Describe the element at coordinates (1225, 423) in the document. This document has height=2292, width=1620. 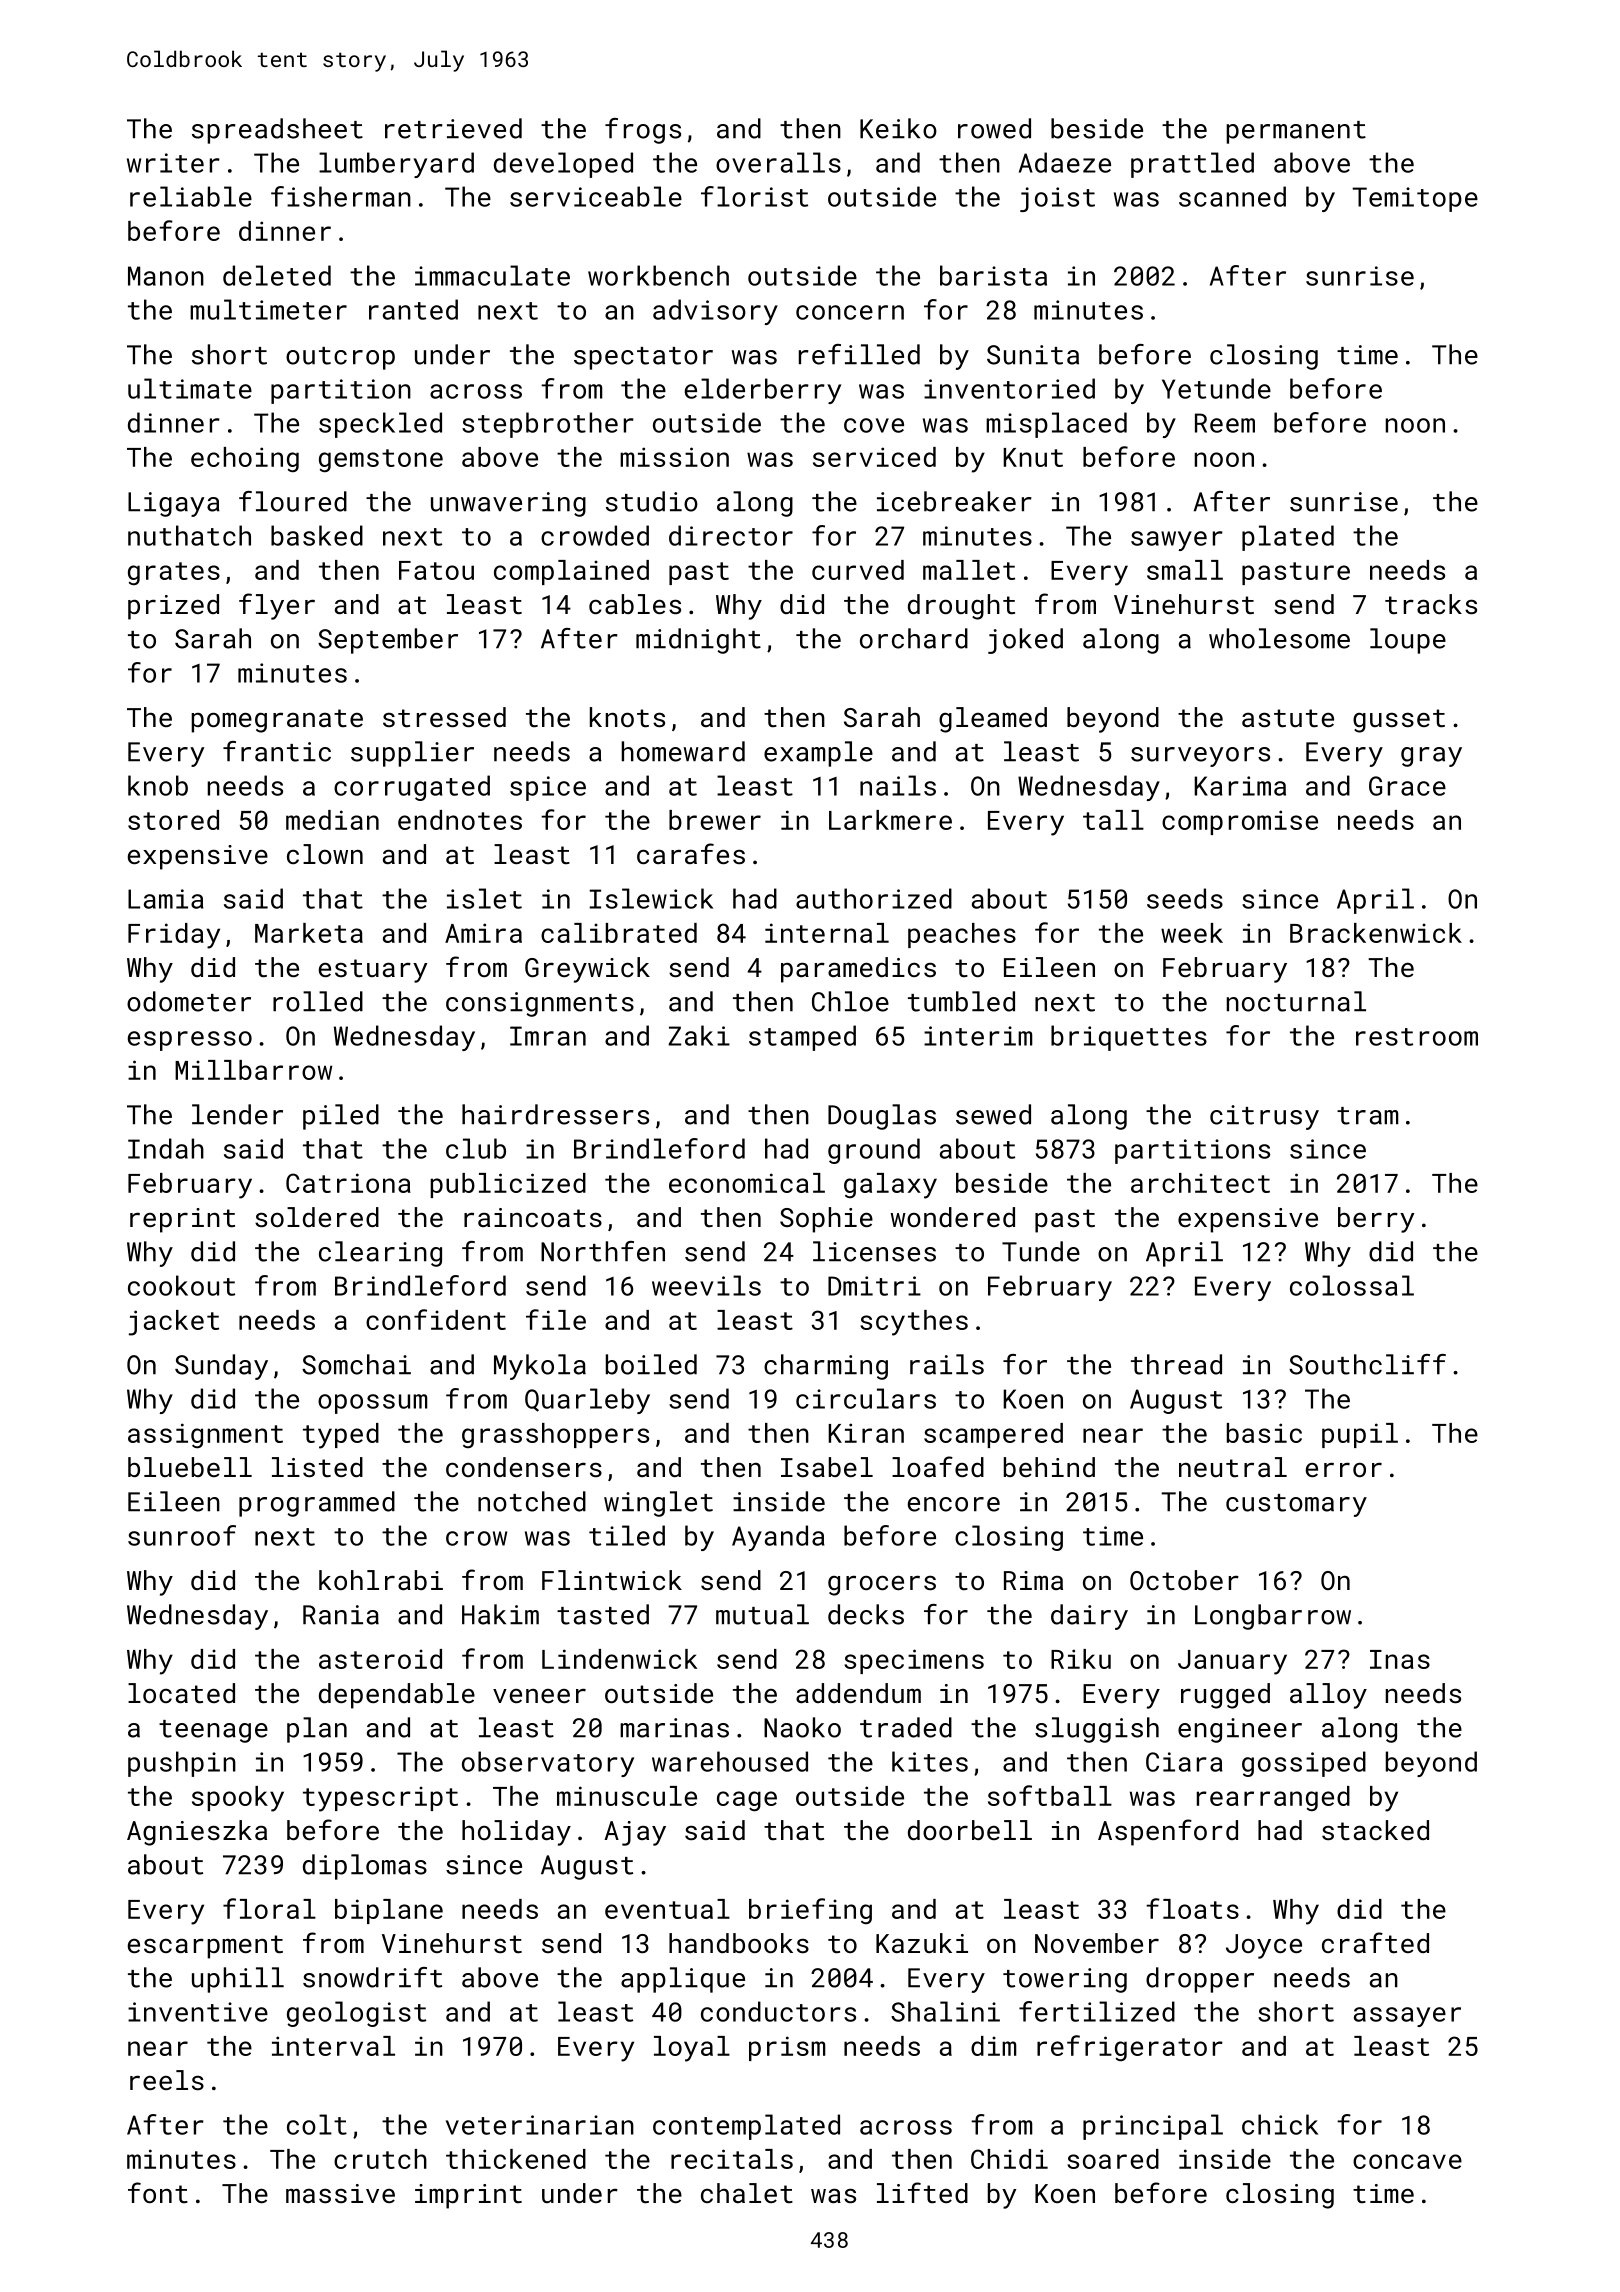
I see `Reem` at that location.
